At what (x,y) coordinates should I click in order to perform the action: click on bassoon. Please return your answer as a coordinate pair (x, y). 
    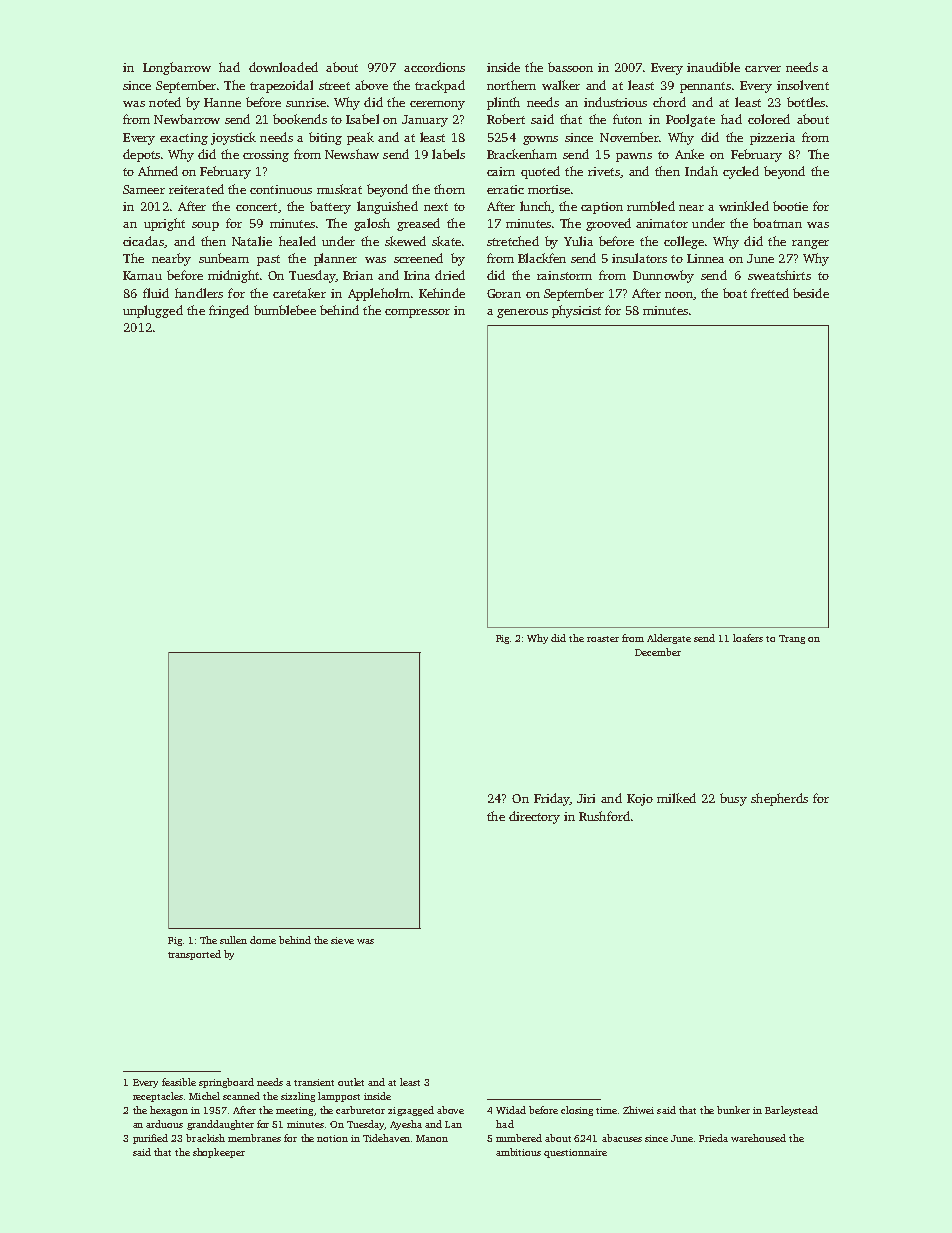
    Looking at the image, I should click on (570, 67).
